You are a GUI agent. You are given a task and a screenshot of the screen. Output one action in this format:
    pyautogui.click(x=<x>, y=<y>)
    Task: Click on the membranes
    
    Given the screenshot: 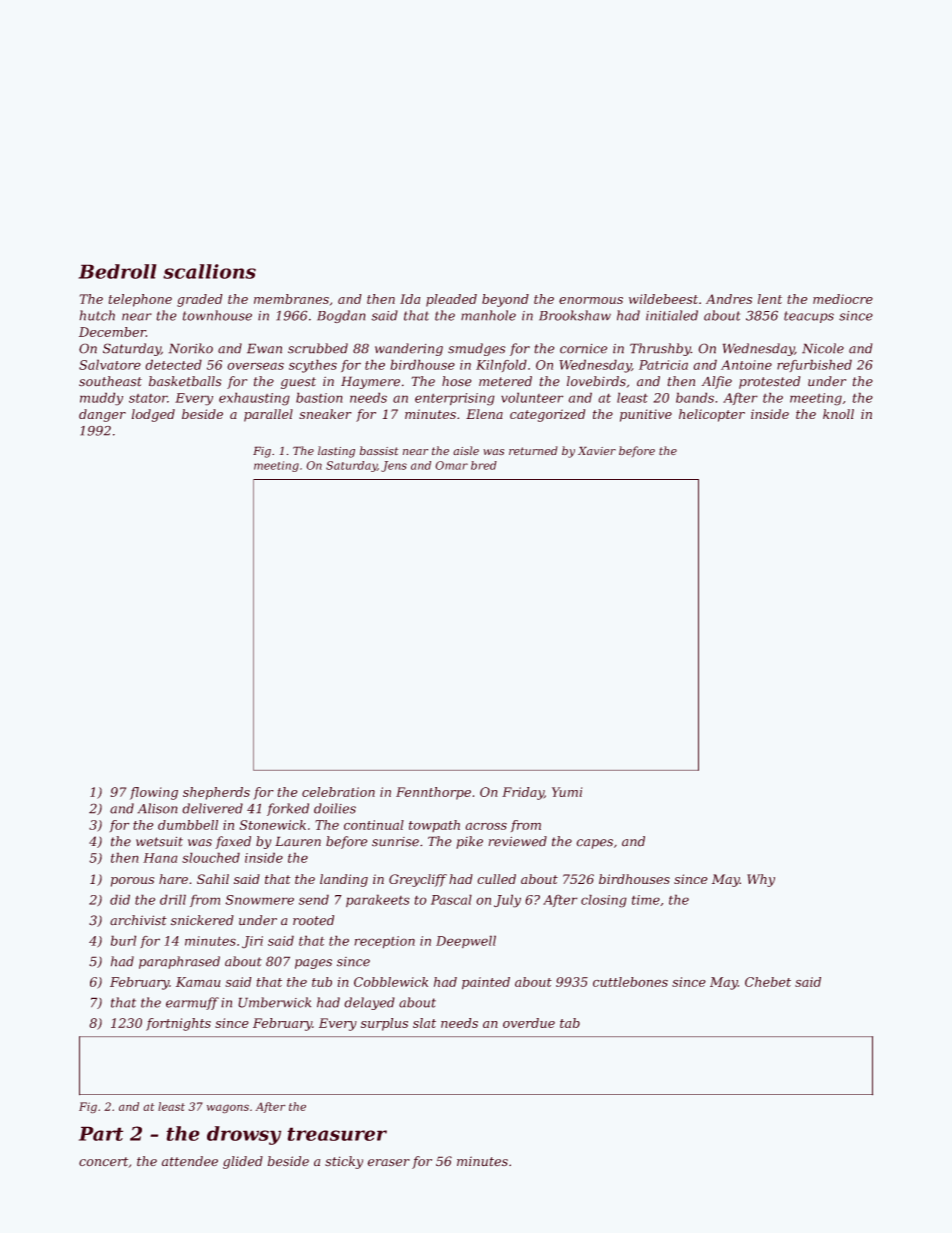 What is the action you would take?
    pyautogui.click(x=291, y=299)
